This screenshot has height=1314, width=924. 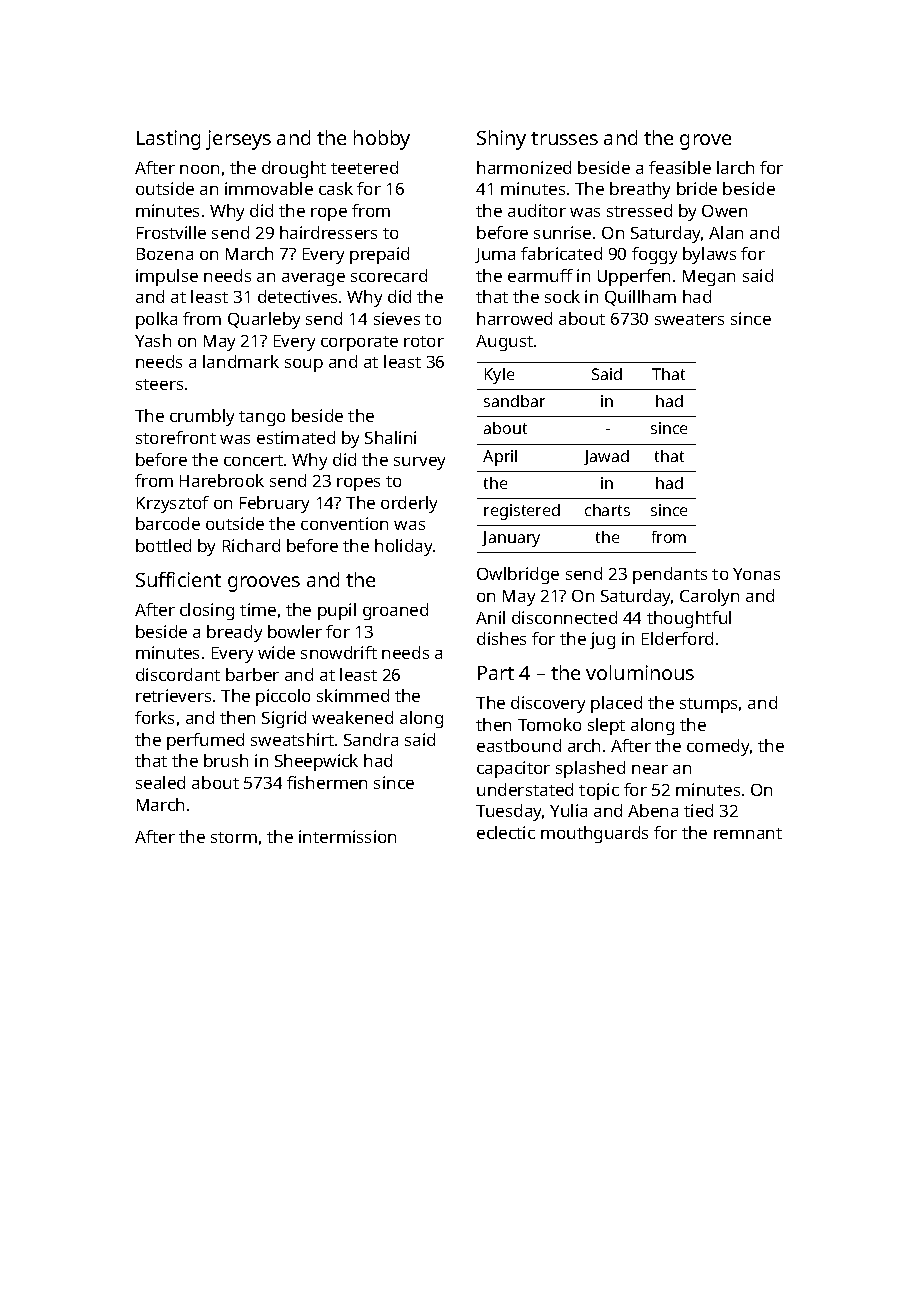 What do you see at coordinates (606, 457) in the screenshot?
I see `Jawad` at bounding box center [606, 457].
